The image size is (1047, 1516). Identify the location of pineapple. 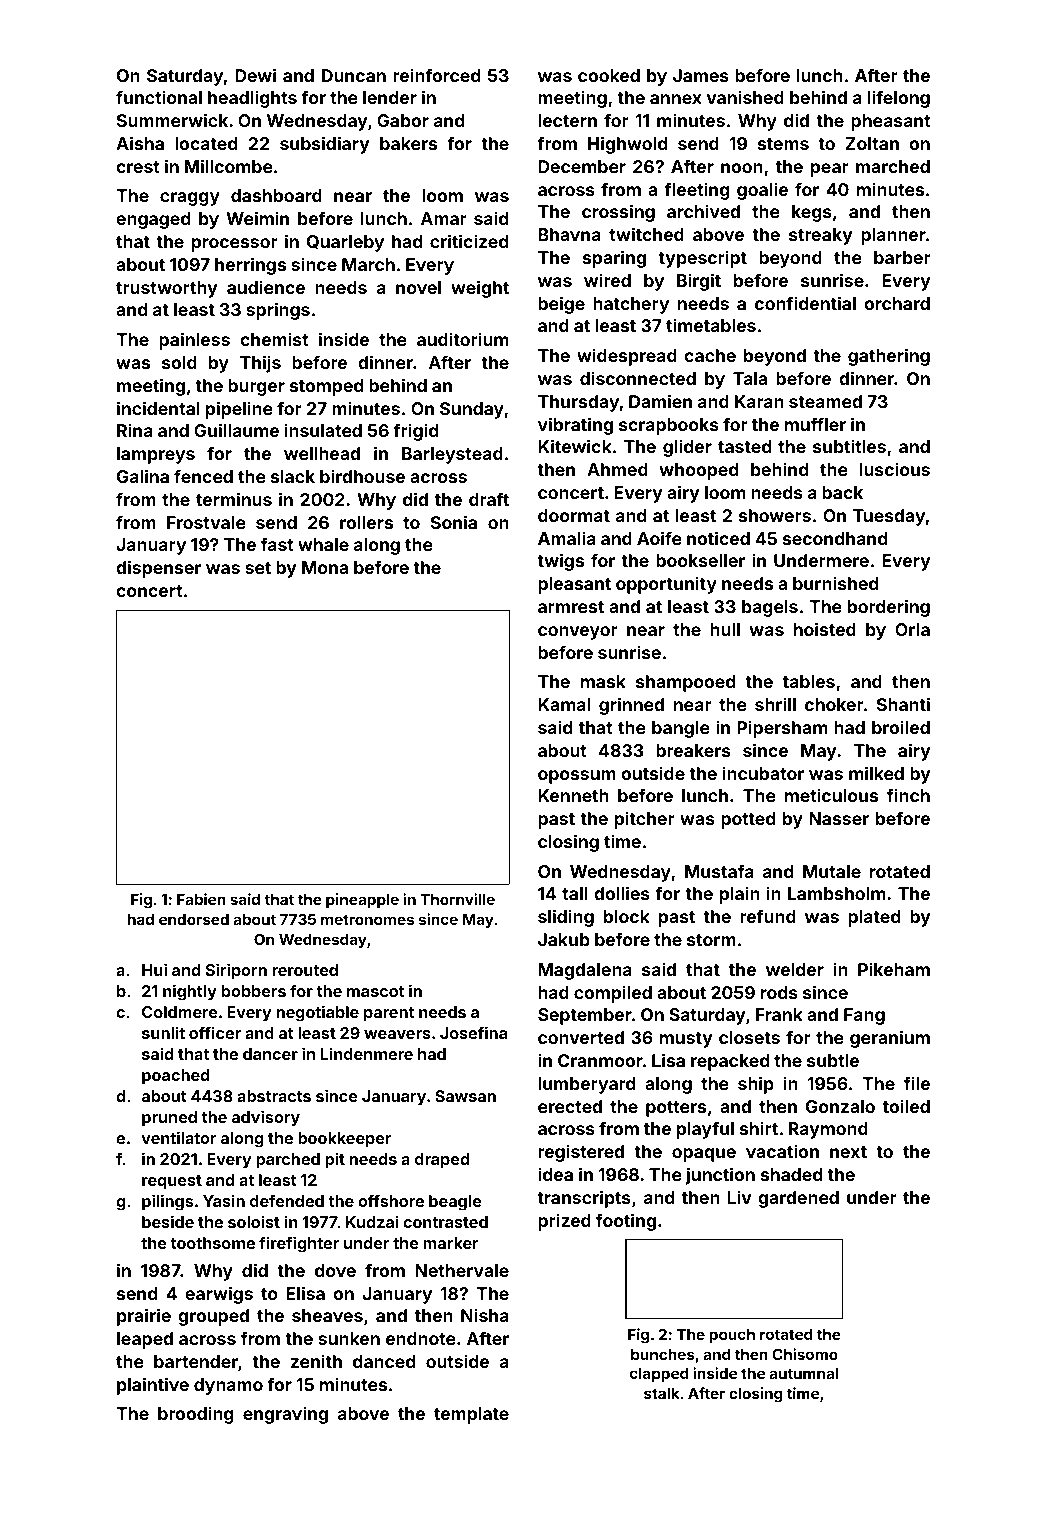
(362, 900).
